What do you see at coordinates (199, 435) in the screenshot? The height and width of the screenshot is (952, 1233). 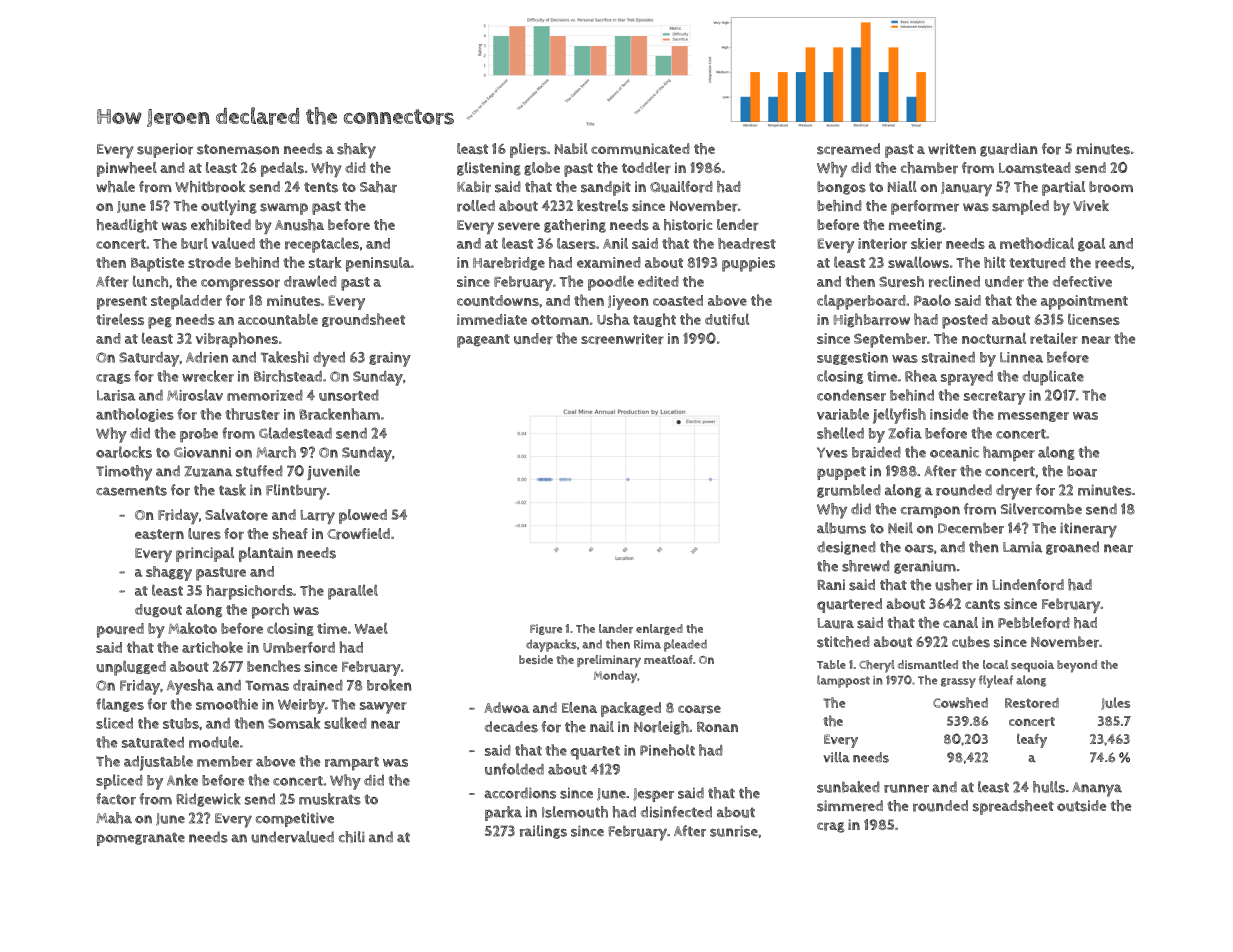 I see `probe` at bounding box center [199, 435].
